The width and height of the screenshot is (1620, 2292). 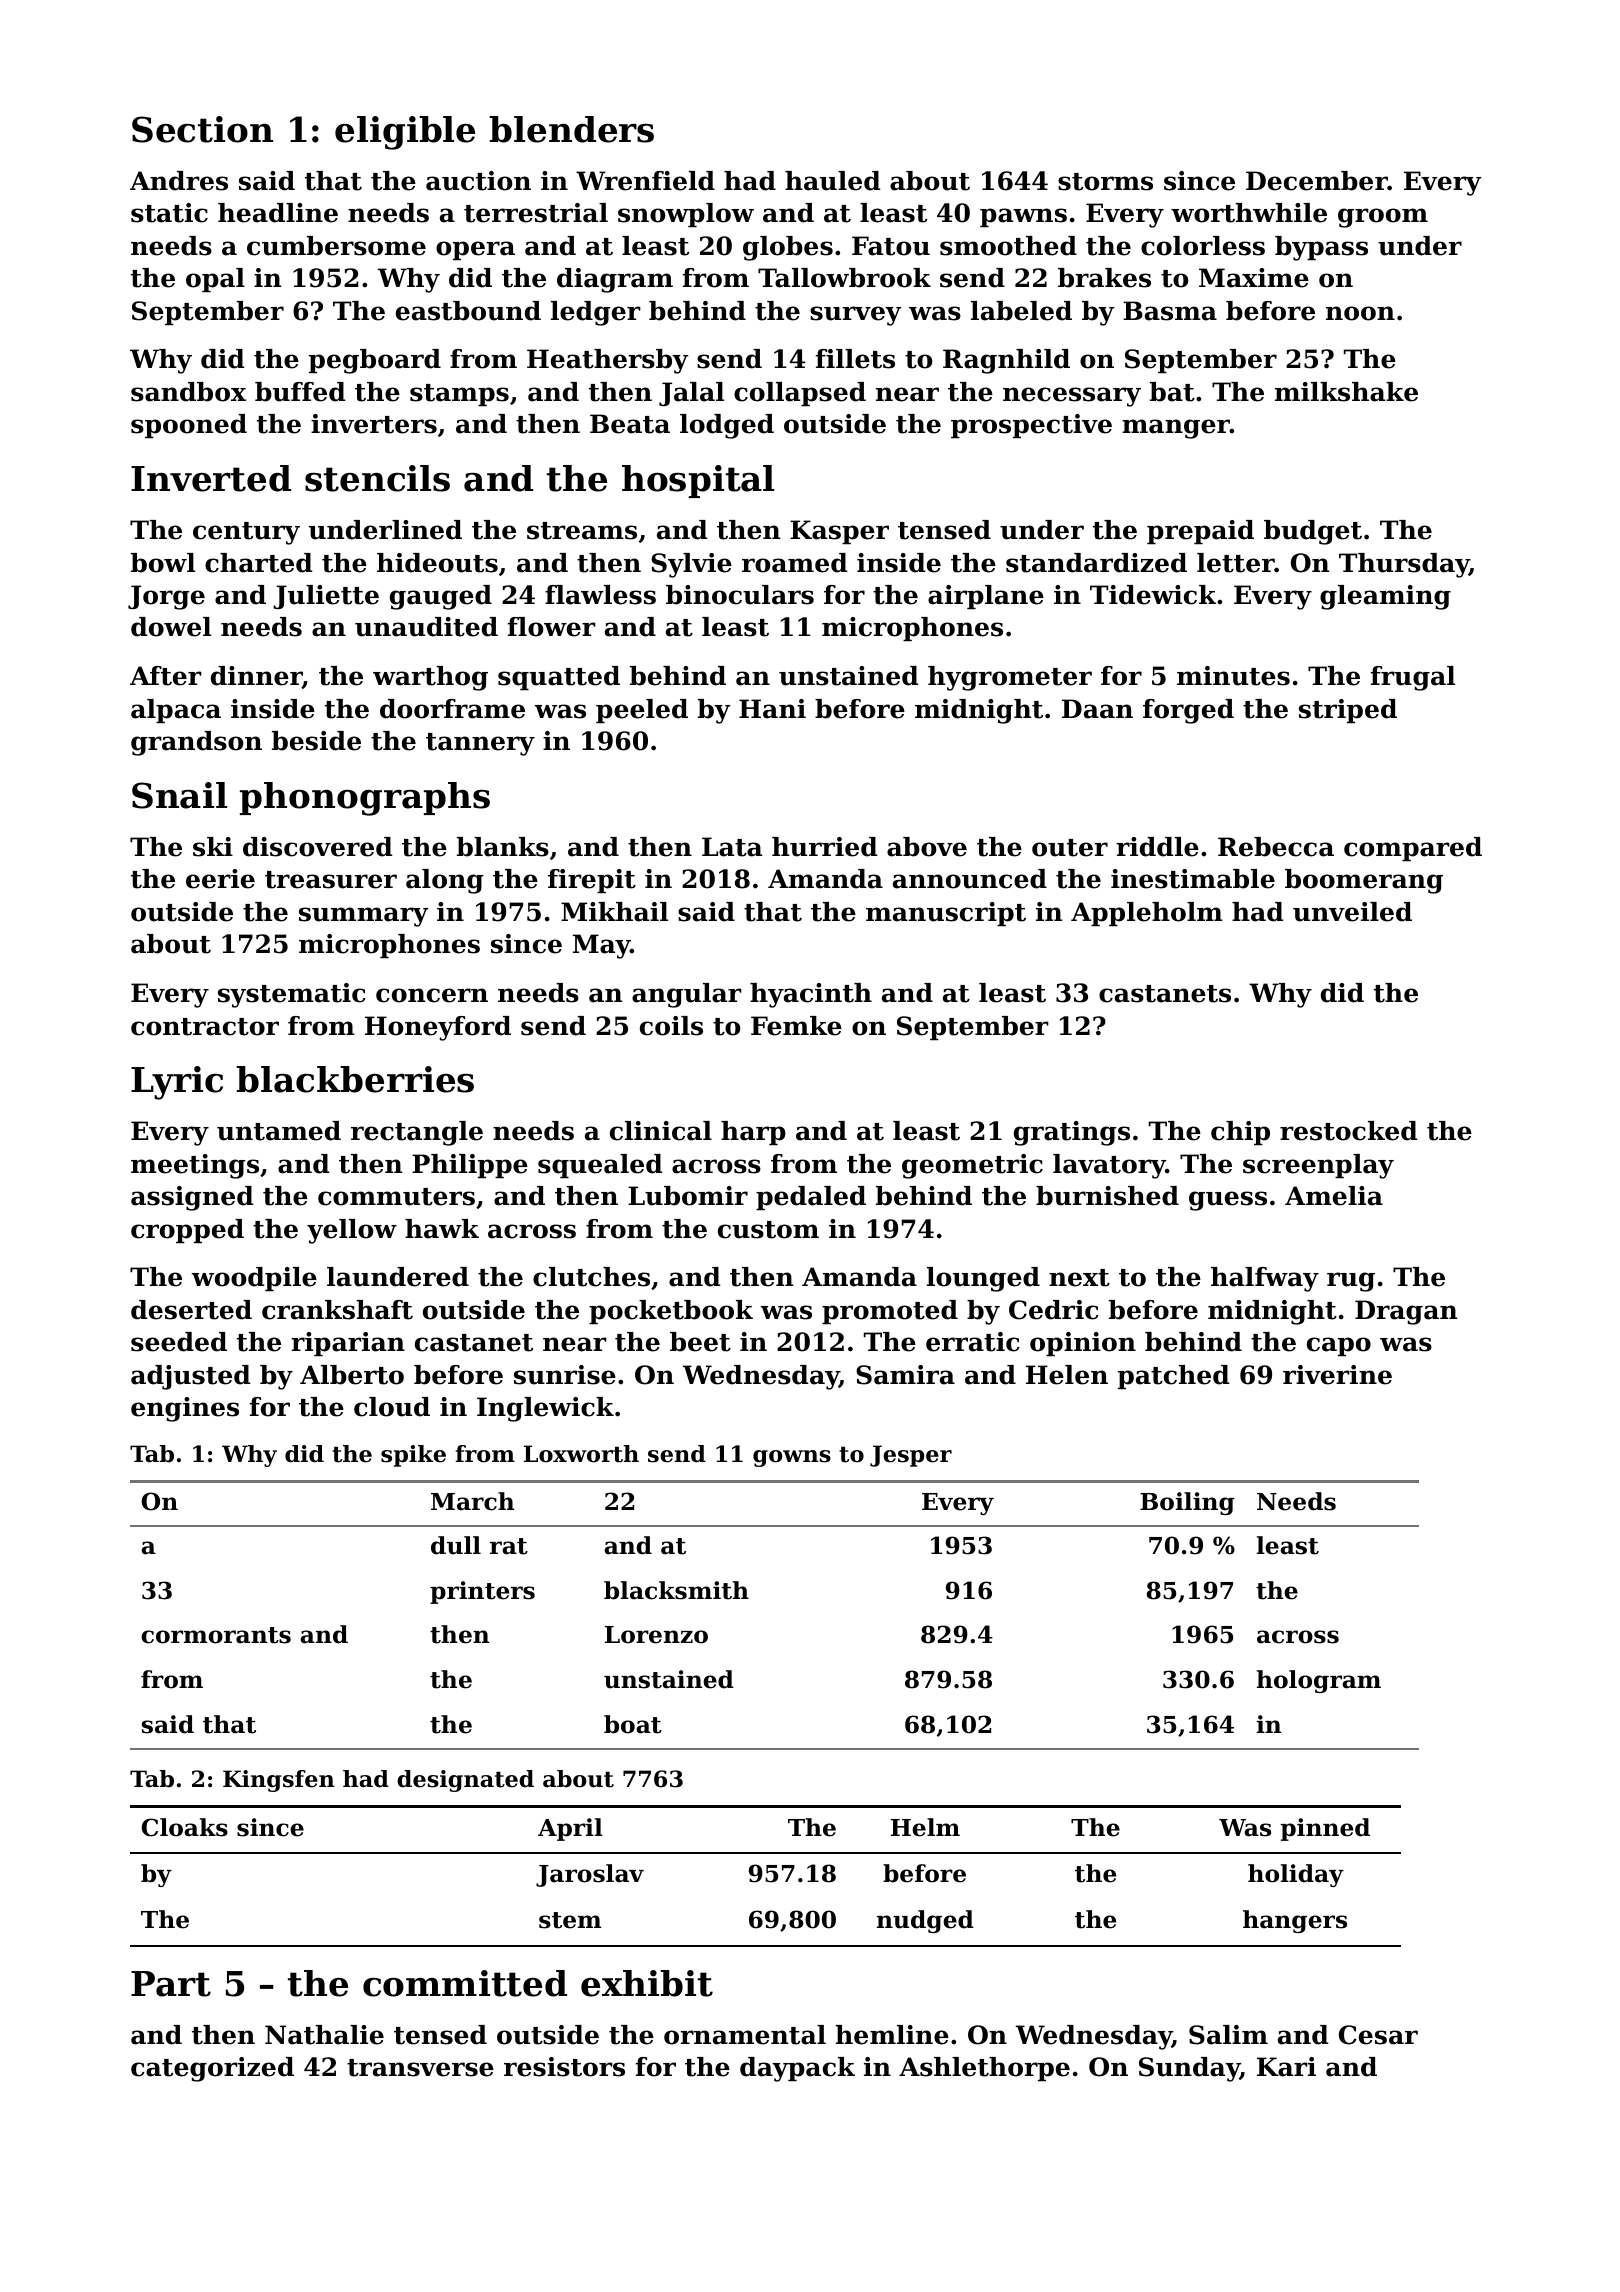 What do you see at coordinates (676, 1590) in the screenshot?
I see `blacksmith` at bounding box center [676, 1590].
